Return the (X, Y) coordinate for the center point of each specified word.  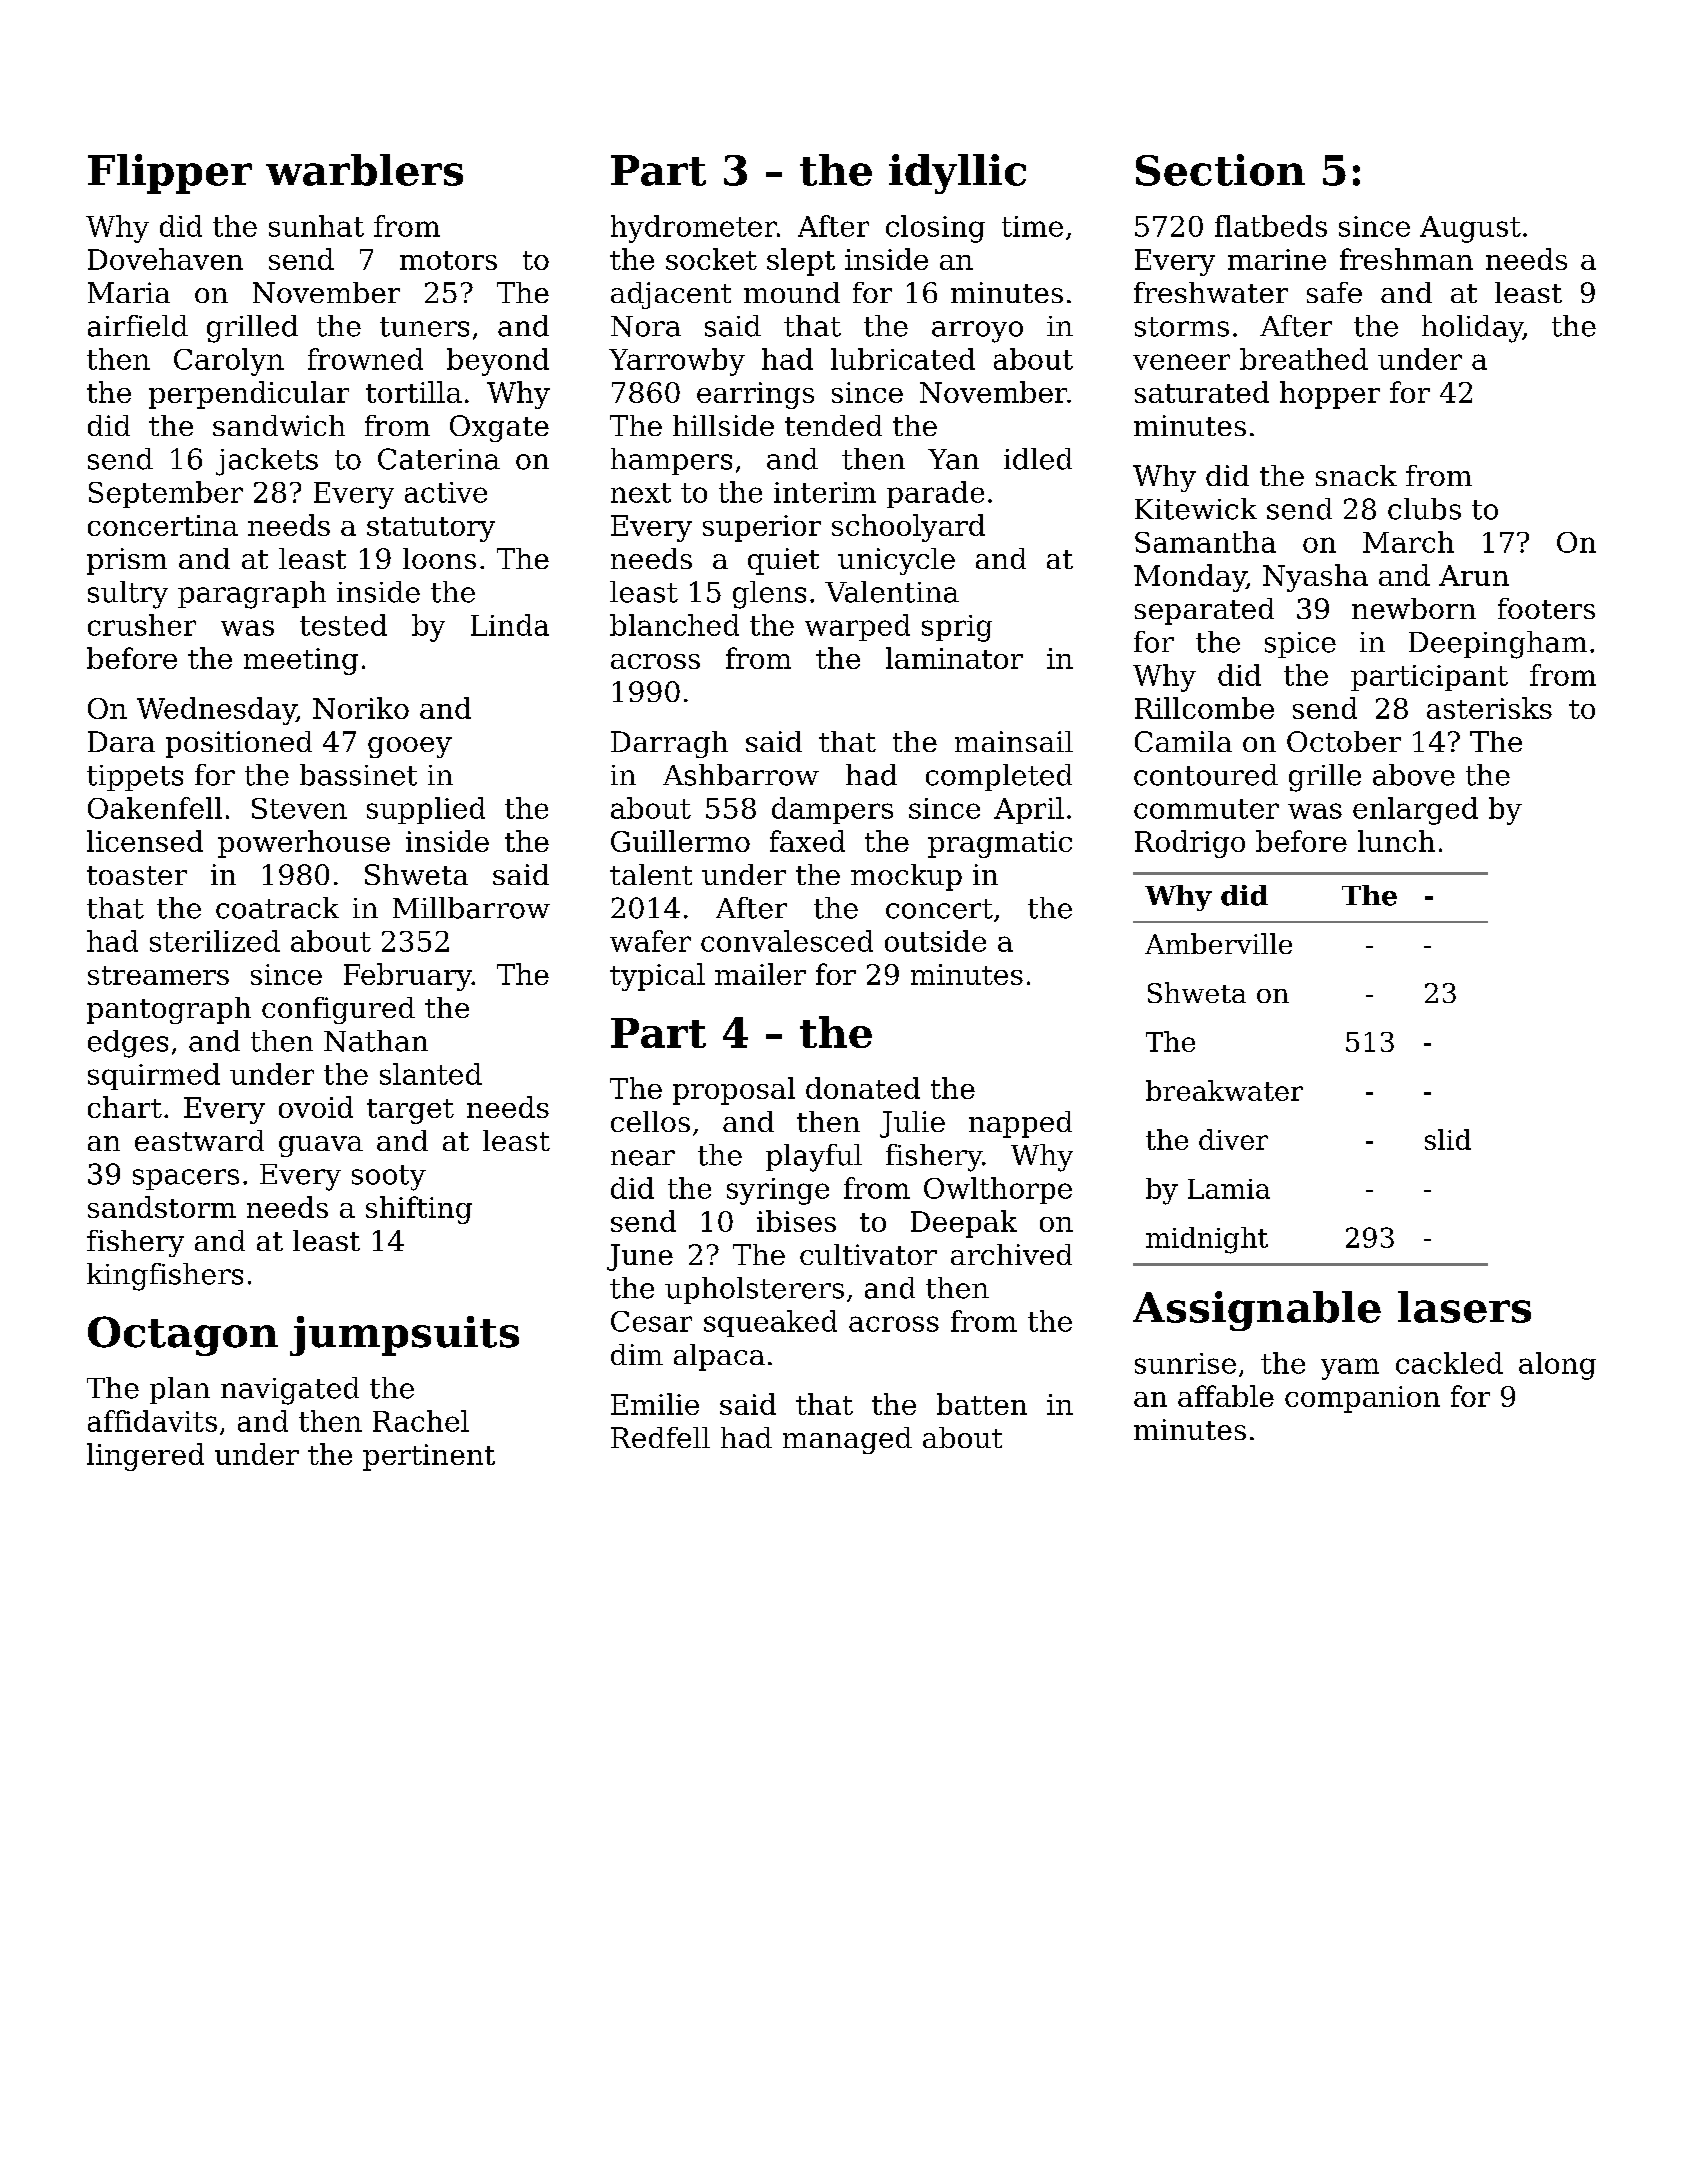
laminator (954, 658)
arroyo (977, 332)
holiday (1472, 329)
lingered (145, 1457)
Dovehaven (165, 259)
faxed (807, 841)
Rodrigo (1190, 844)
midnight (1207, 1240)
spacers (186, 1179)
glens (769, 595)
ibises (796, 1221)
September (166, 494)
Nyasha (1315, 578)
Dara (121, 741)
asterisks (1489, 708)
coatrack (277, 908)
